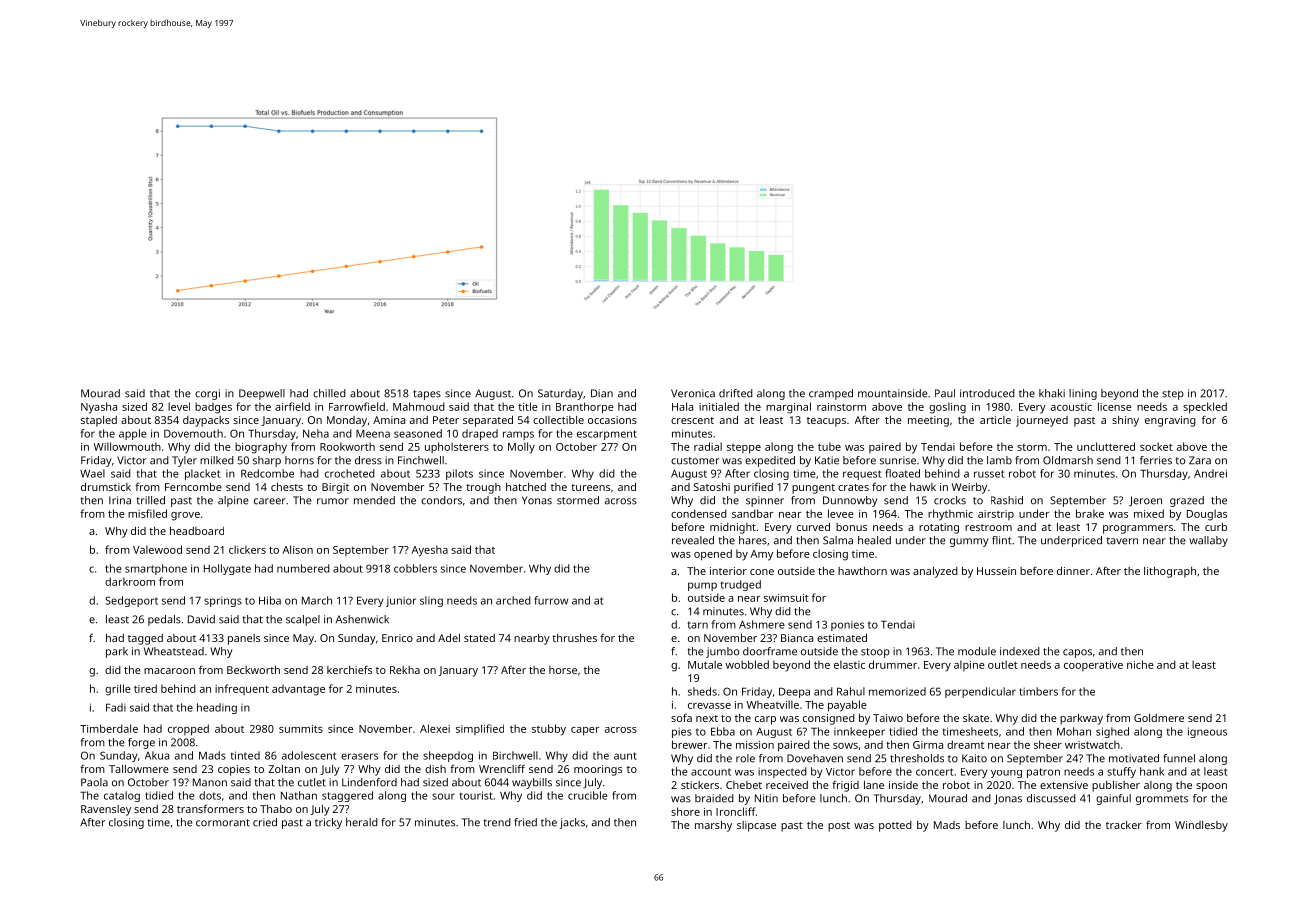  What do you see at coordinates (563, 670) in the document?
I see `horse` at bounding box center [563, 670].
